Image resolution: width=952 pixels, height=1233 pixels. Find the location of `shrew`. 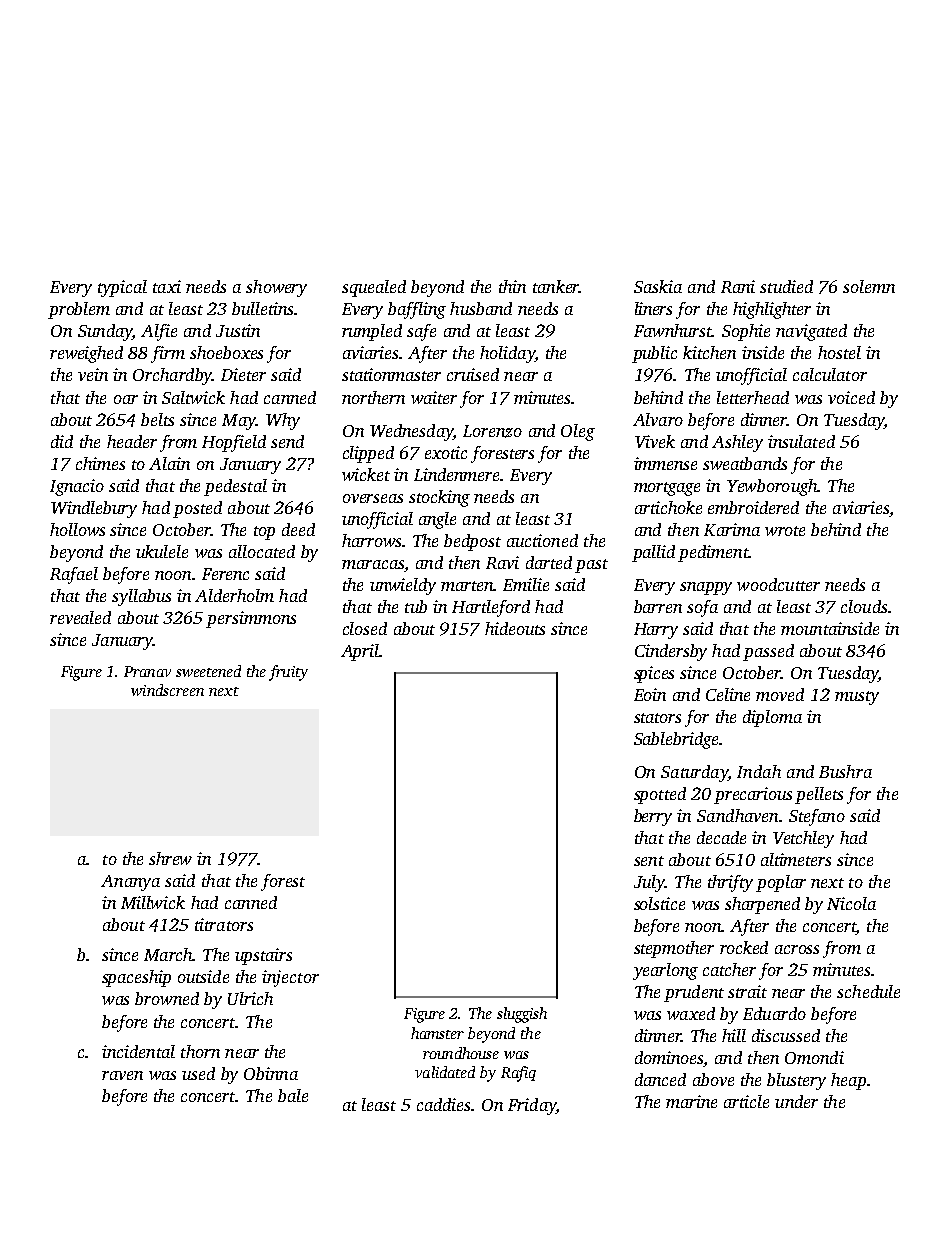

shrew is located at coordinates (170, 858).
